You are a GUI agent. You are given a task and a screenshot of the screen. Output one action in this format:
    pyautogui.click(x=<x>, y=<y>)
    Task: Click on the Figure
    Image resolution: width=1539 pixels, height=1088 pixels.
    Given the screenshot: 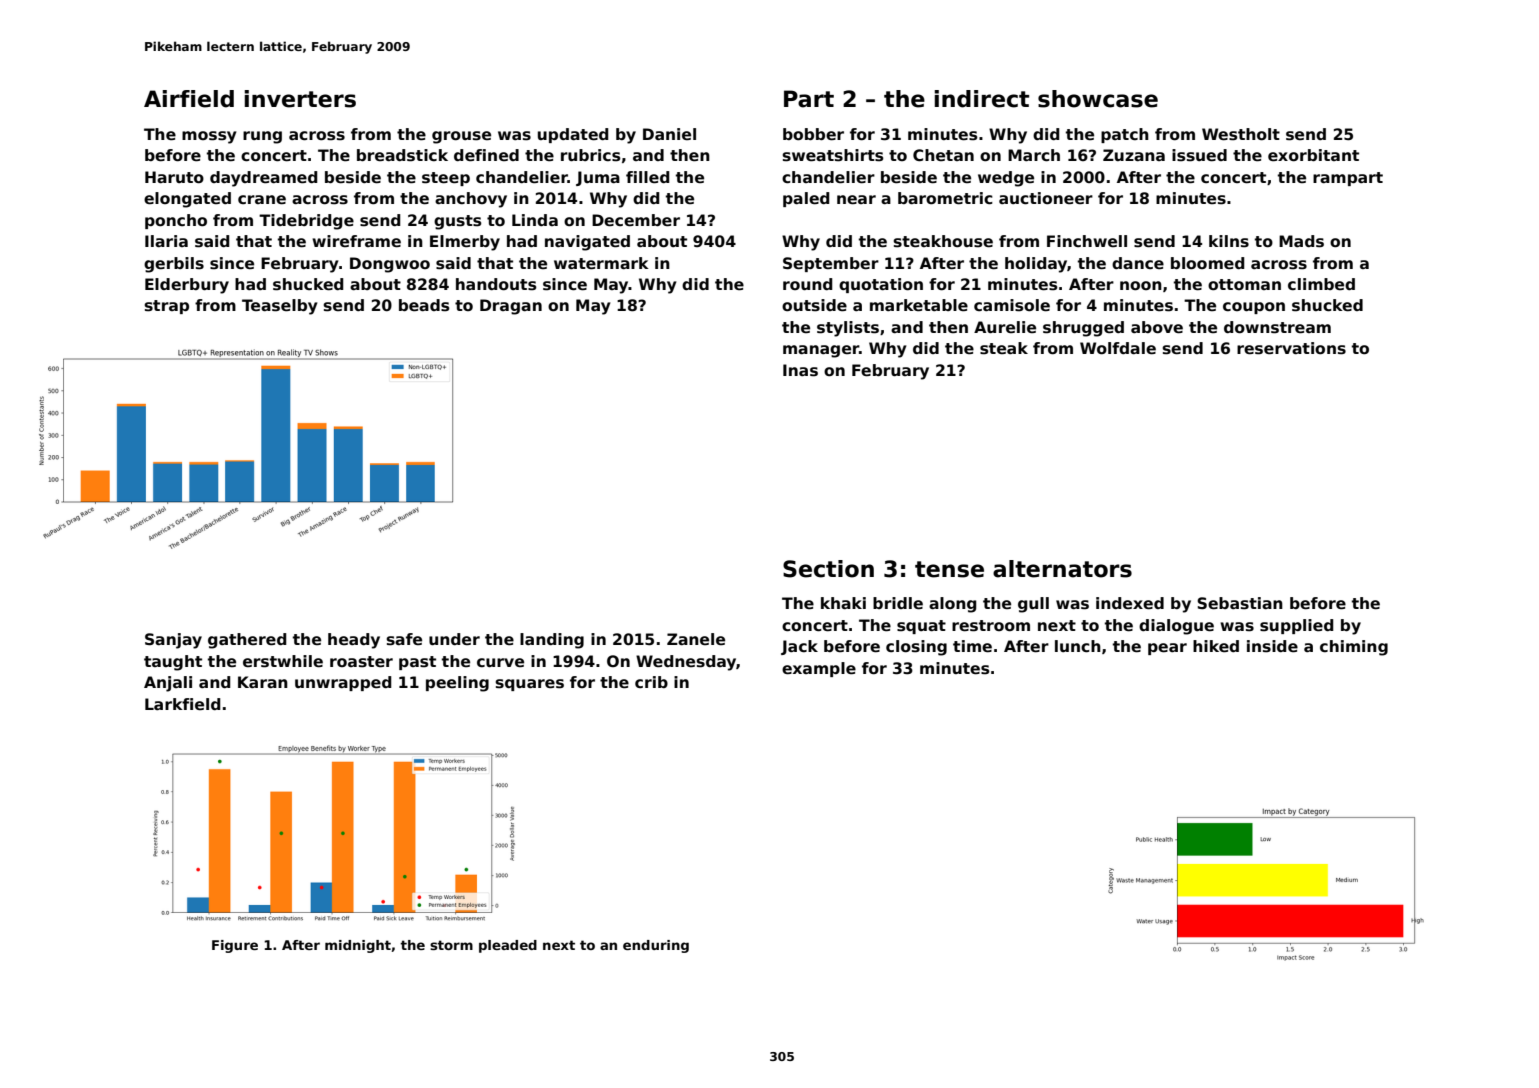 What is the action you would take?
    pyautogui.click(x=235, y=946)
